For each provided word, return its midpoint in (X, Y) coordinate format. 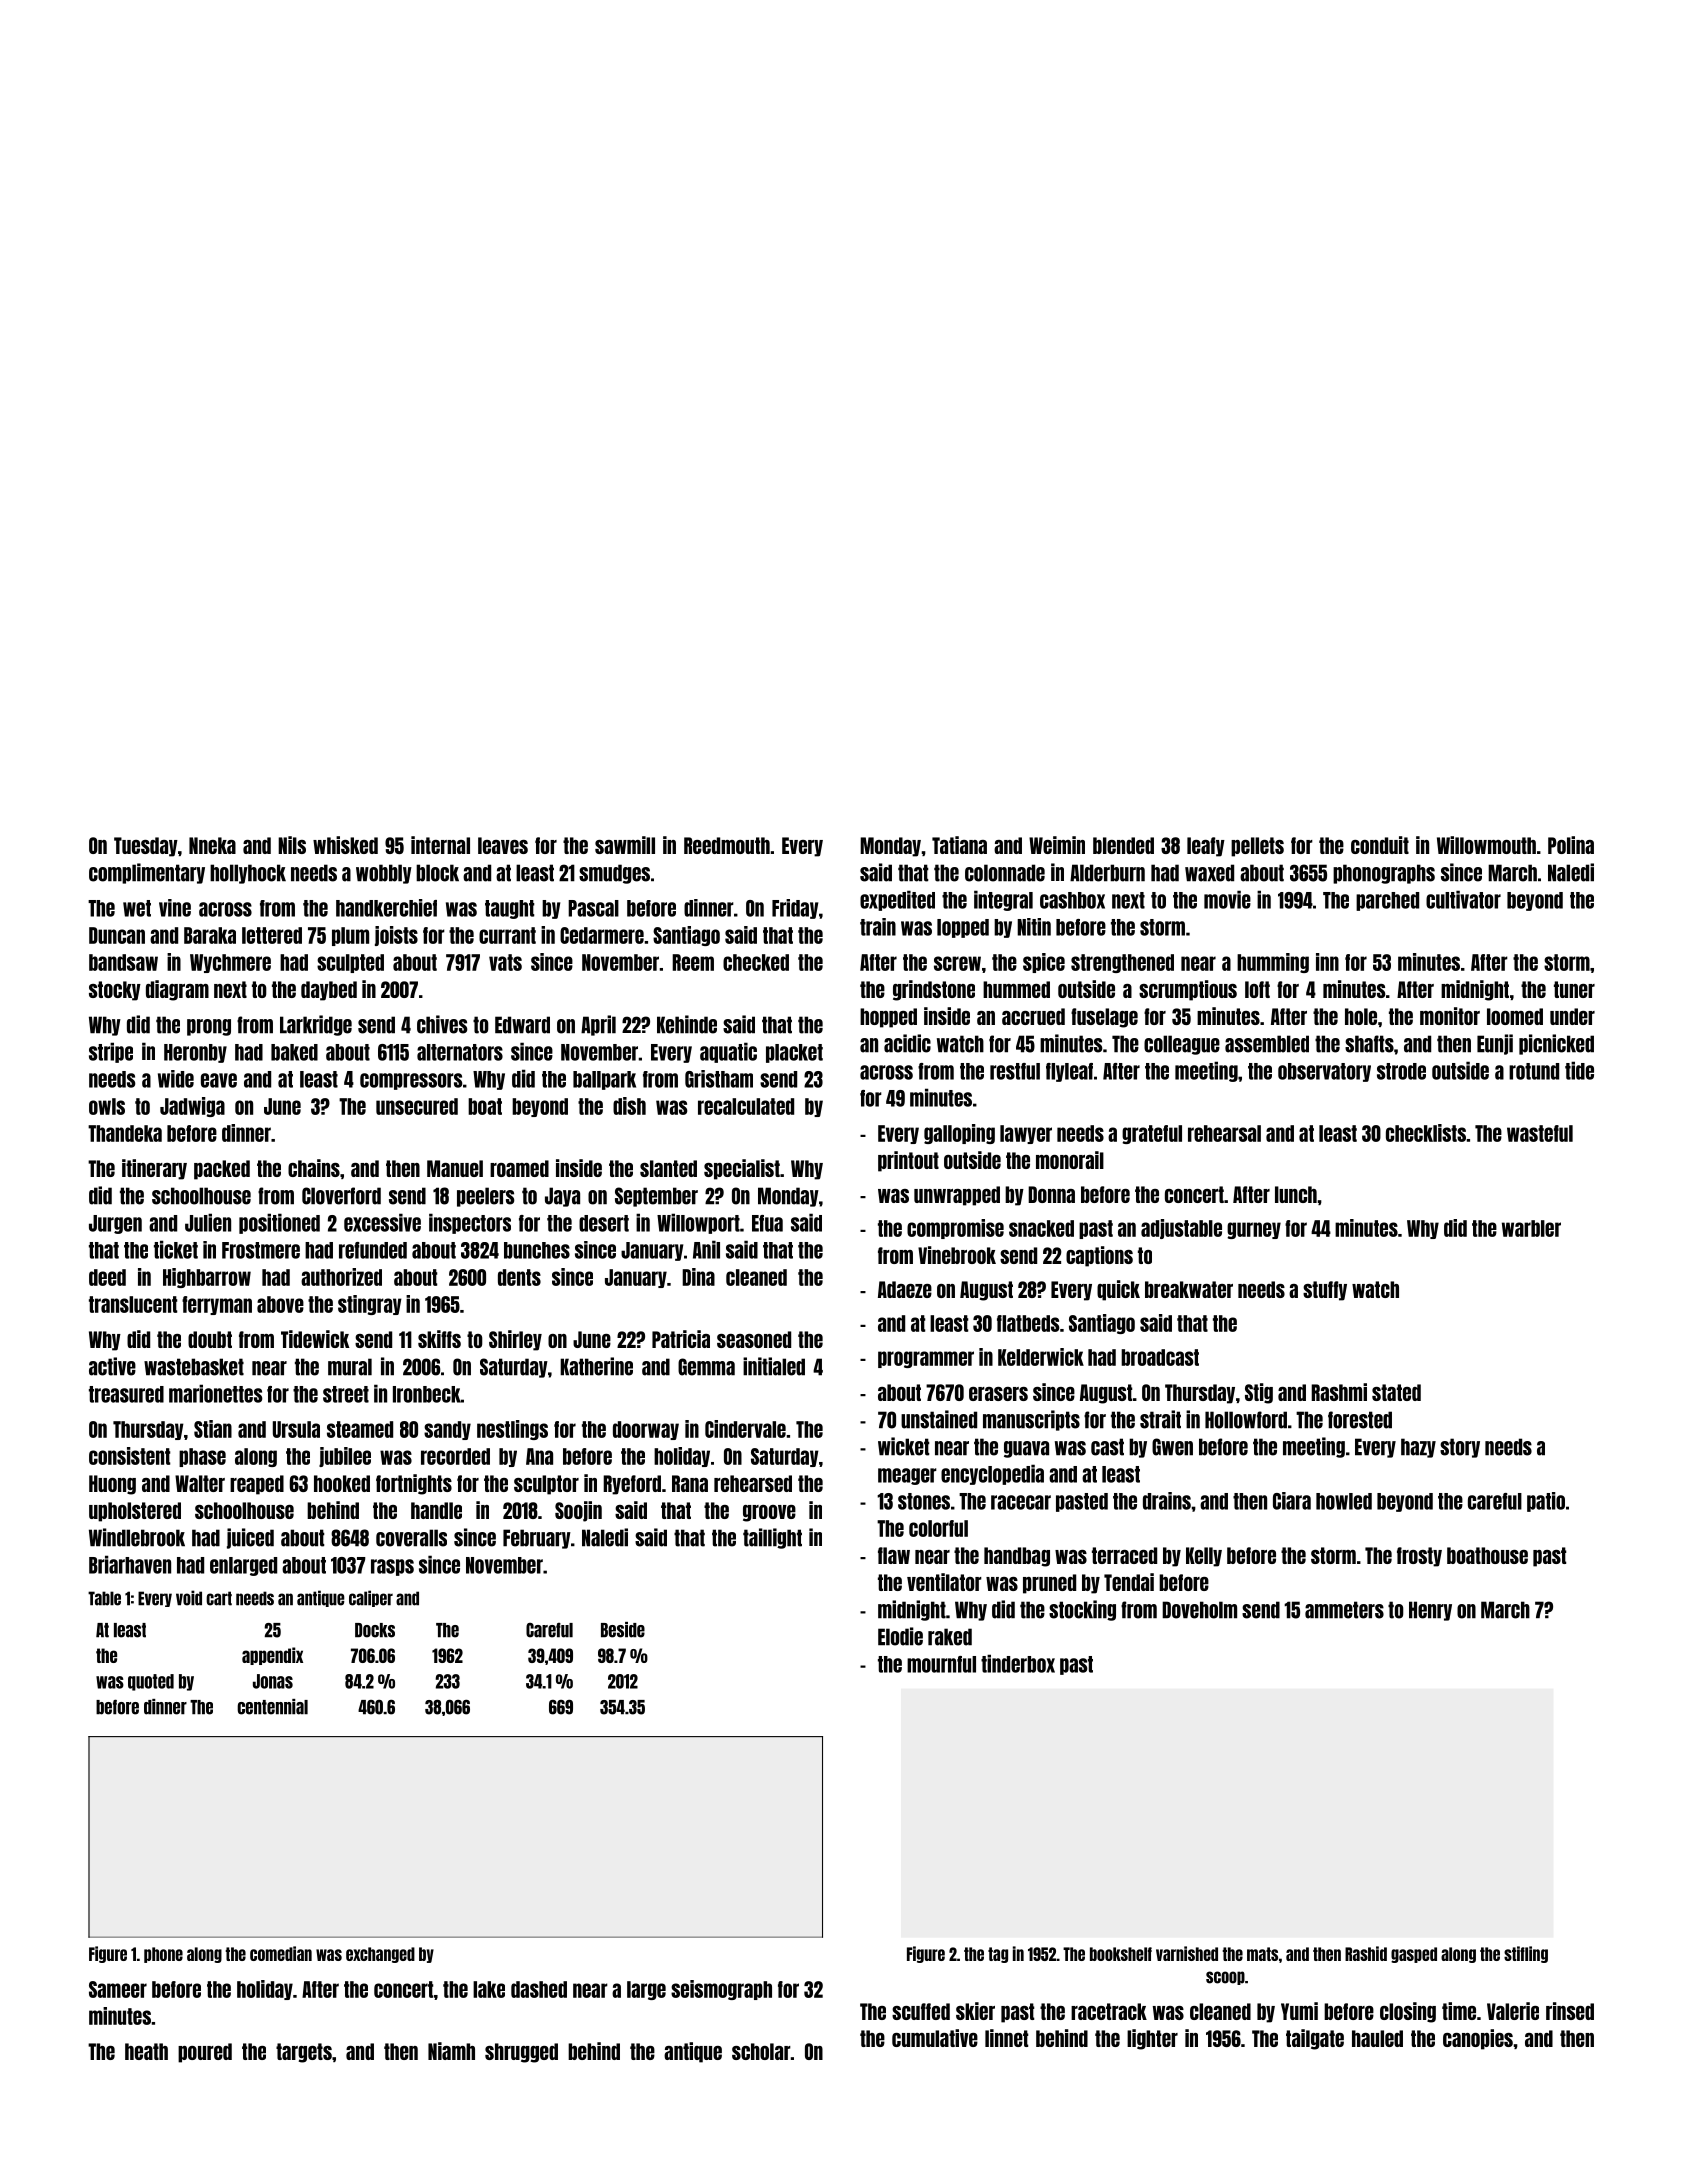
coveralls (411, 1538)
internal (440, 845)
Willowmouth (1486, 845)
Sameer (118, 1989)
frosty (1419, 1557)
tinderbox (1018, 1663)
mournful (941, 1664)
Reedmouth (727, 845)
